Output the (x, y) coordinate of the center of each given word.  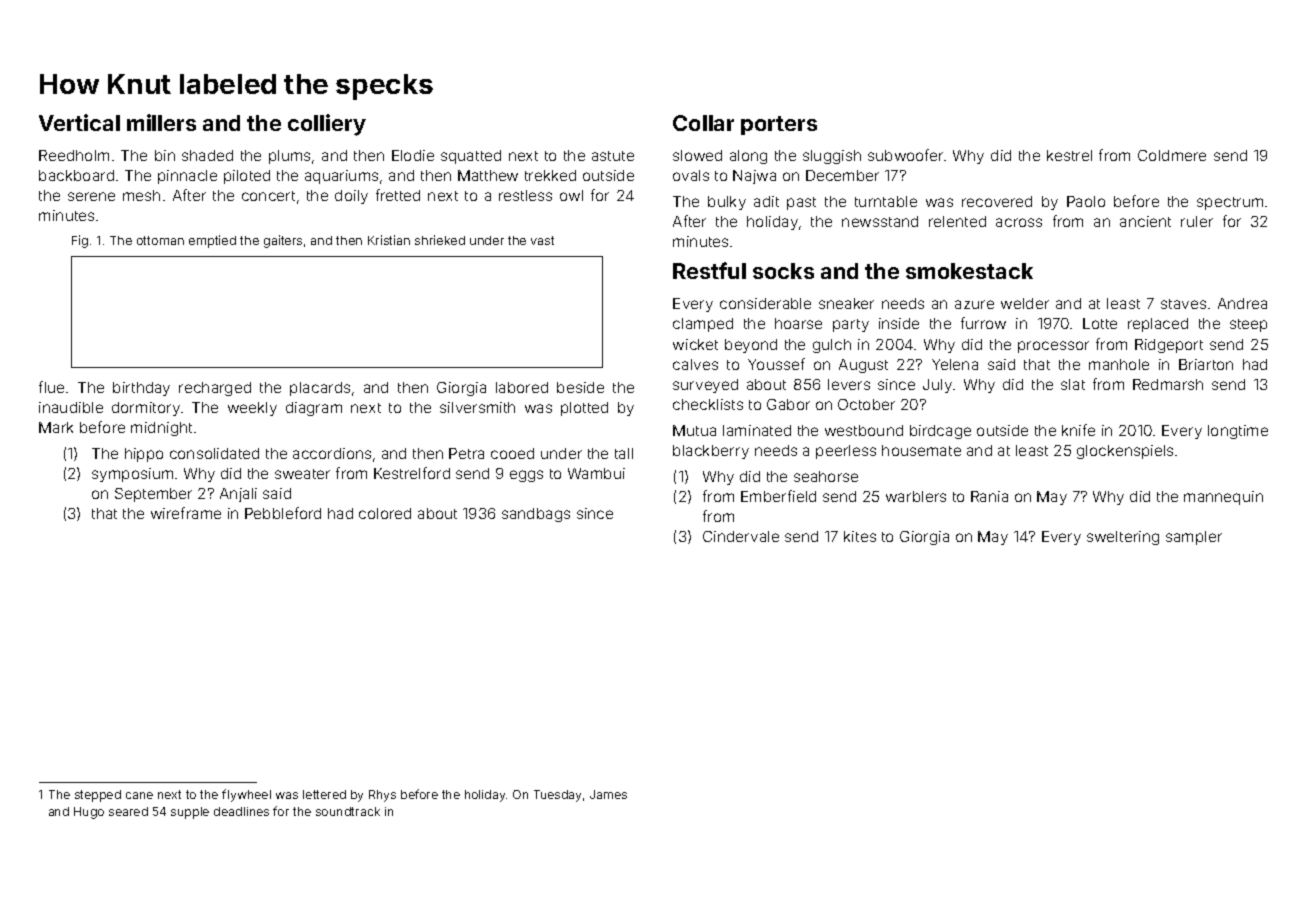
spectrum (1230, 203)
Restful (709, 270)
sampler (1194, 538)
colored (385, 513)
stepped (98, 796)
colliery (327, 125)
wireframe (186, 513)
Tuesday (557, 796)
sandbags (536, 515)
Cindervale (741, 536)
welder (1025, 303)
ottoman (160, 240)
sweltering (1123, 538)
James (608, 794)
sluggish (832, 157)
